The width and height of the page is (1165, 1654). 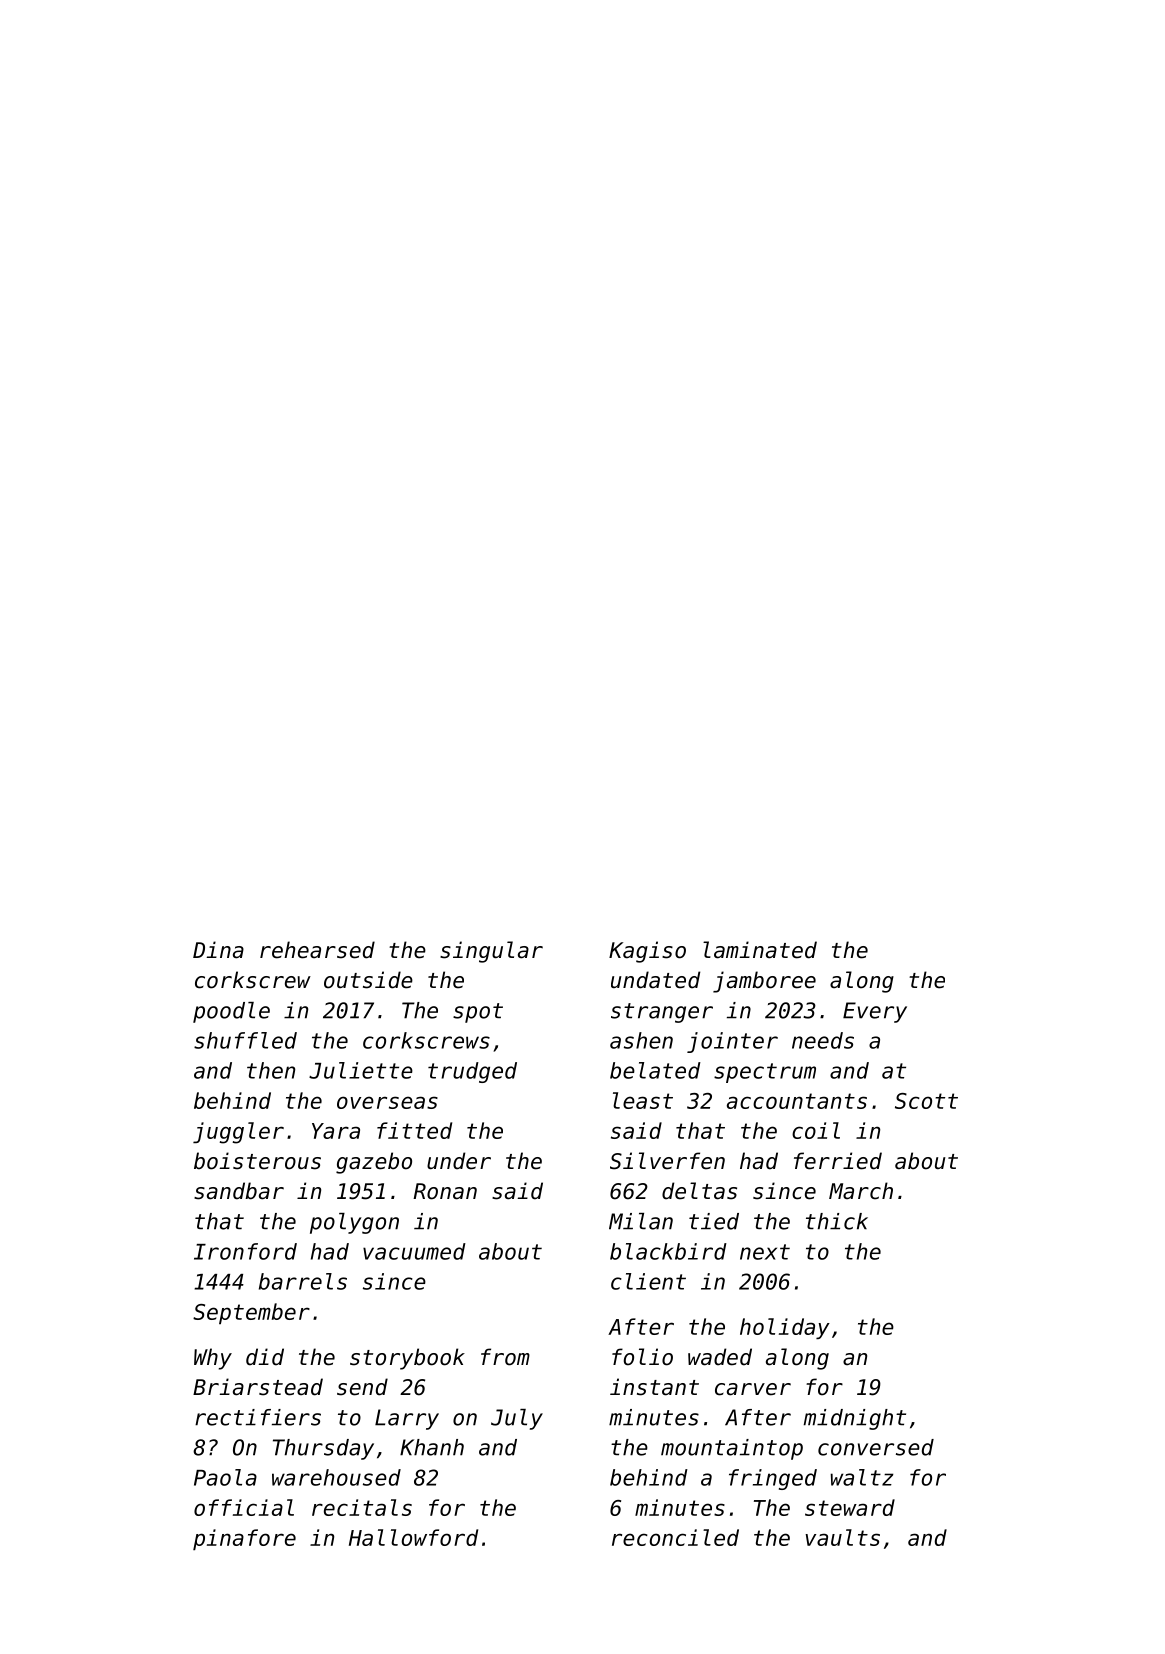 I want to click on reconciled, so click(x=675, y=1537).
